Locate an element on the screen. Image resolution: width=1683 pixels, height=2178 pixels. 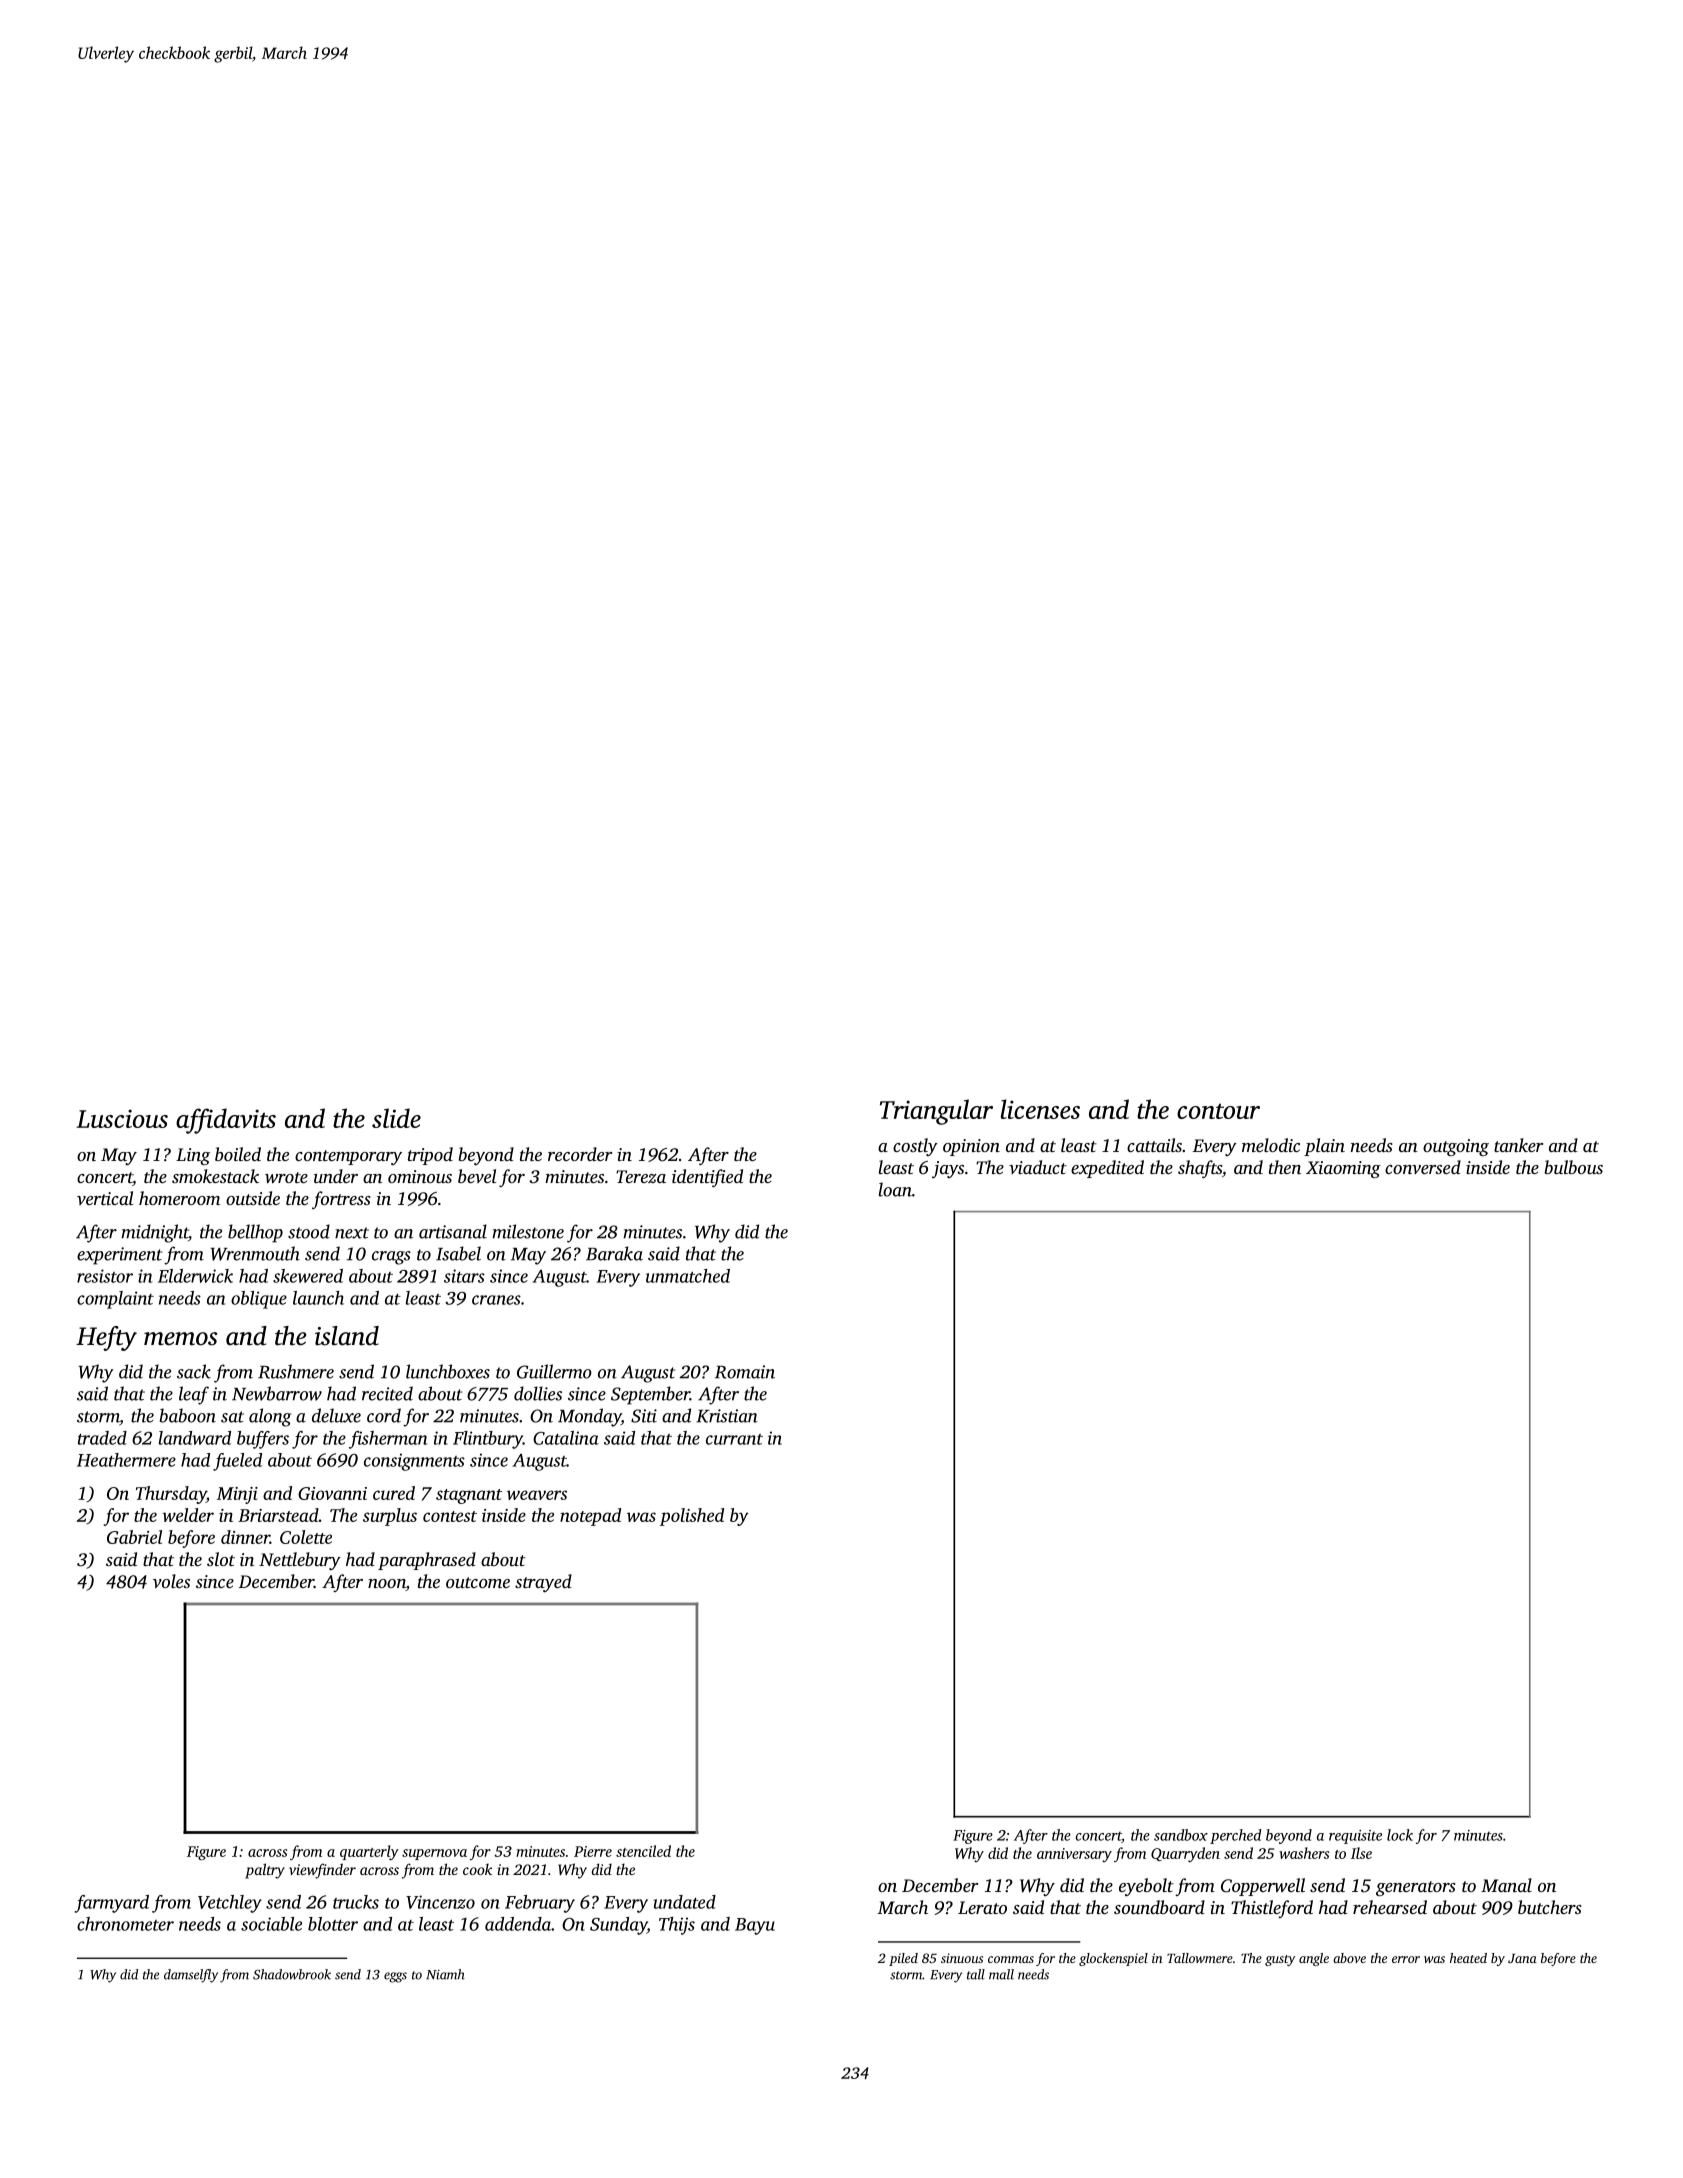
loan is located at coordinates (895, 1189).
